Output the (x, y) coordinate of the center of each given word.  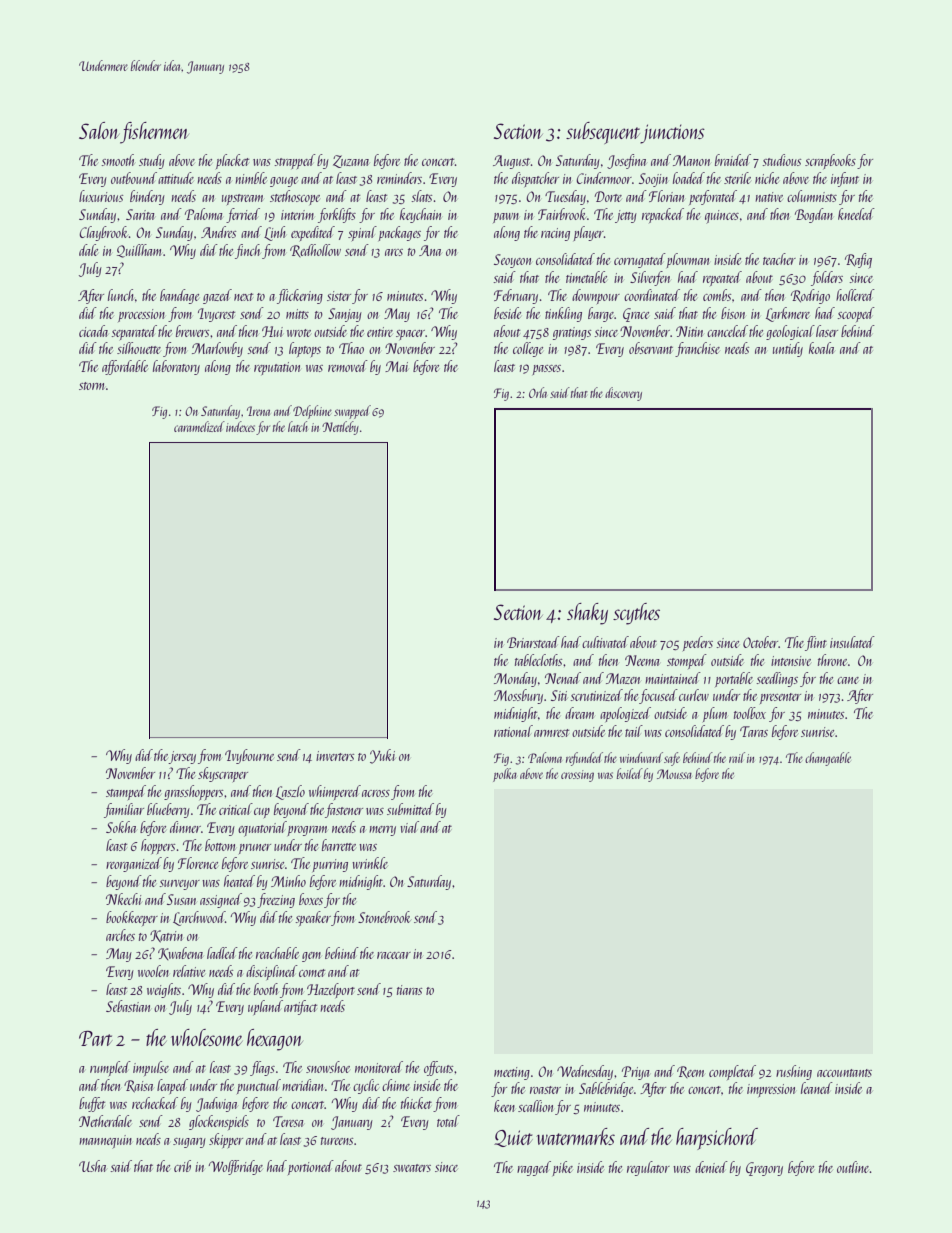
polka (505, 775)
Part (95, 1038)
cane (848, 680)
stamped (126, 792)
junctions (673, 134)
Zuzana (351, 161)
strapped (295, 161)
